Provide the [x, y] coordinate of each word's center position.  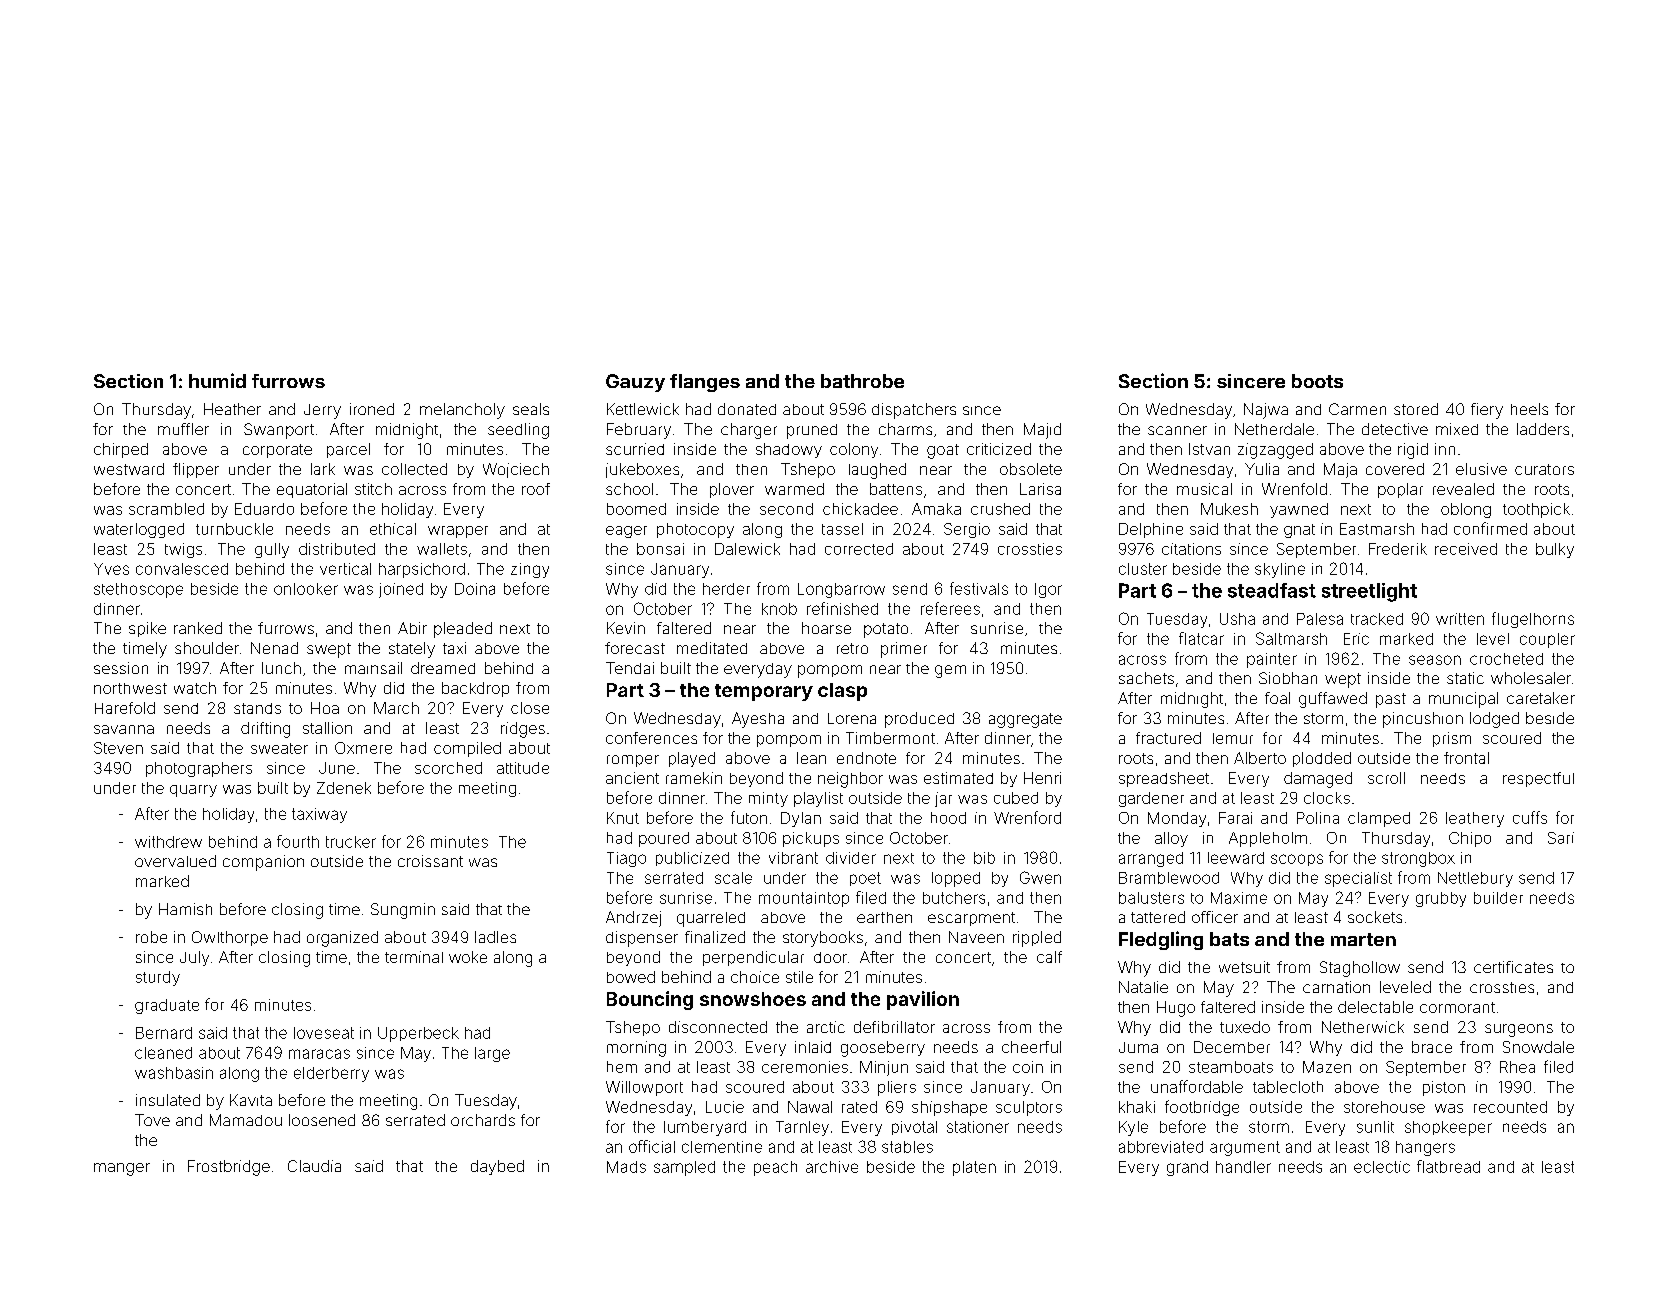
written [1460, 619]
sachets [1146, 678]
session [121, 668]
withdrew [168, 842]
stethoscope [138, 590]
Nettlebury [1475, 879]
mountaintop [804, 899]
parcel [348, 450]
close [530, 708]
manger [122, 1169]
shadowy [789, 450]
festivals [979, 588]
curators [1544, 469]
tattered [1158, 917]
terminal [414, 957]
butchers [954, 898]
